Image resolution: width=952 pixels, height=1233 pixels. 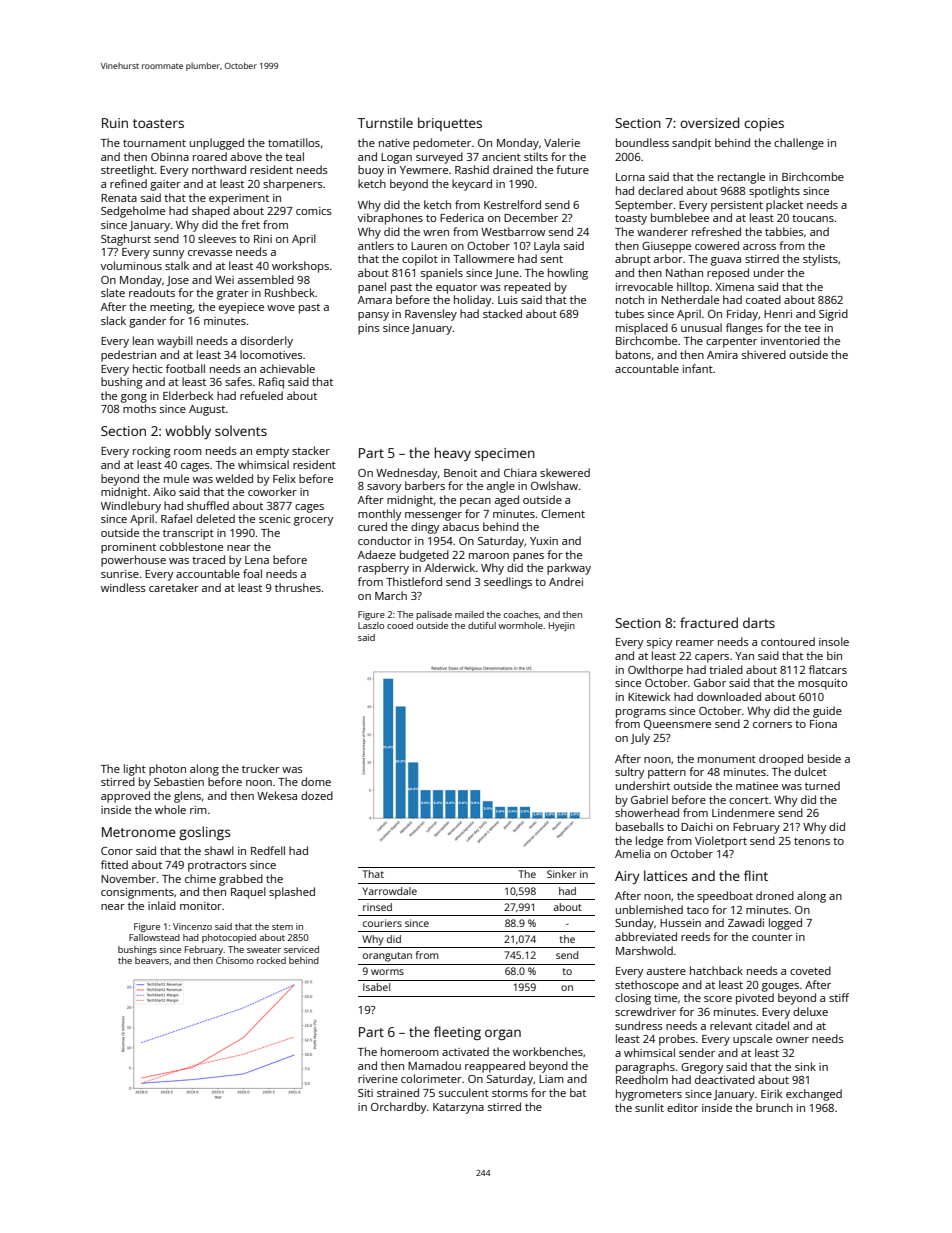 I want to click on darts, so click(x=759, y=622).
